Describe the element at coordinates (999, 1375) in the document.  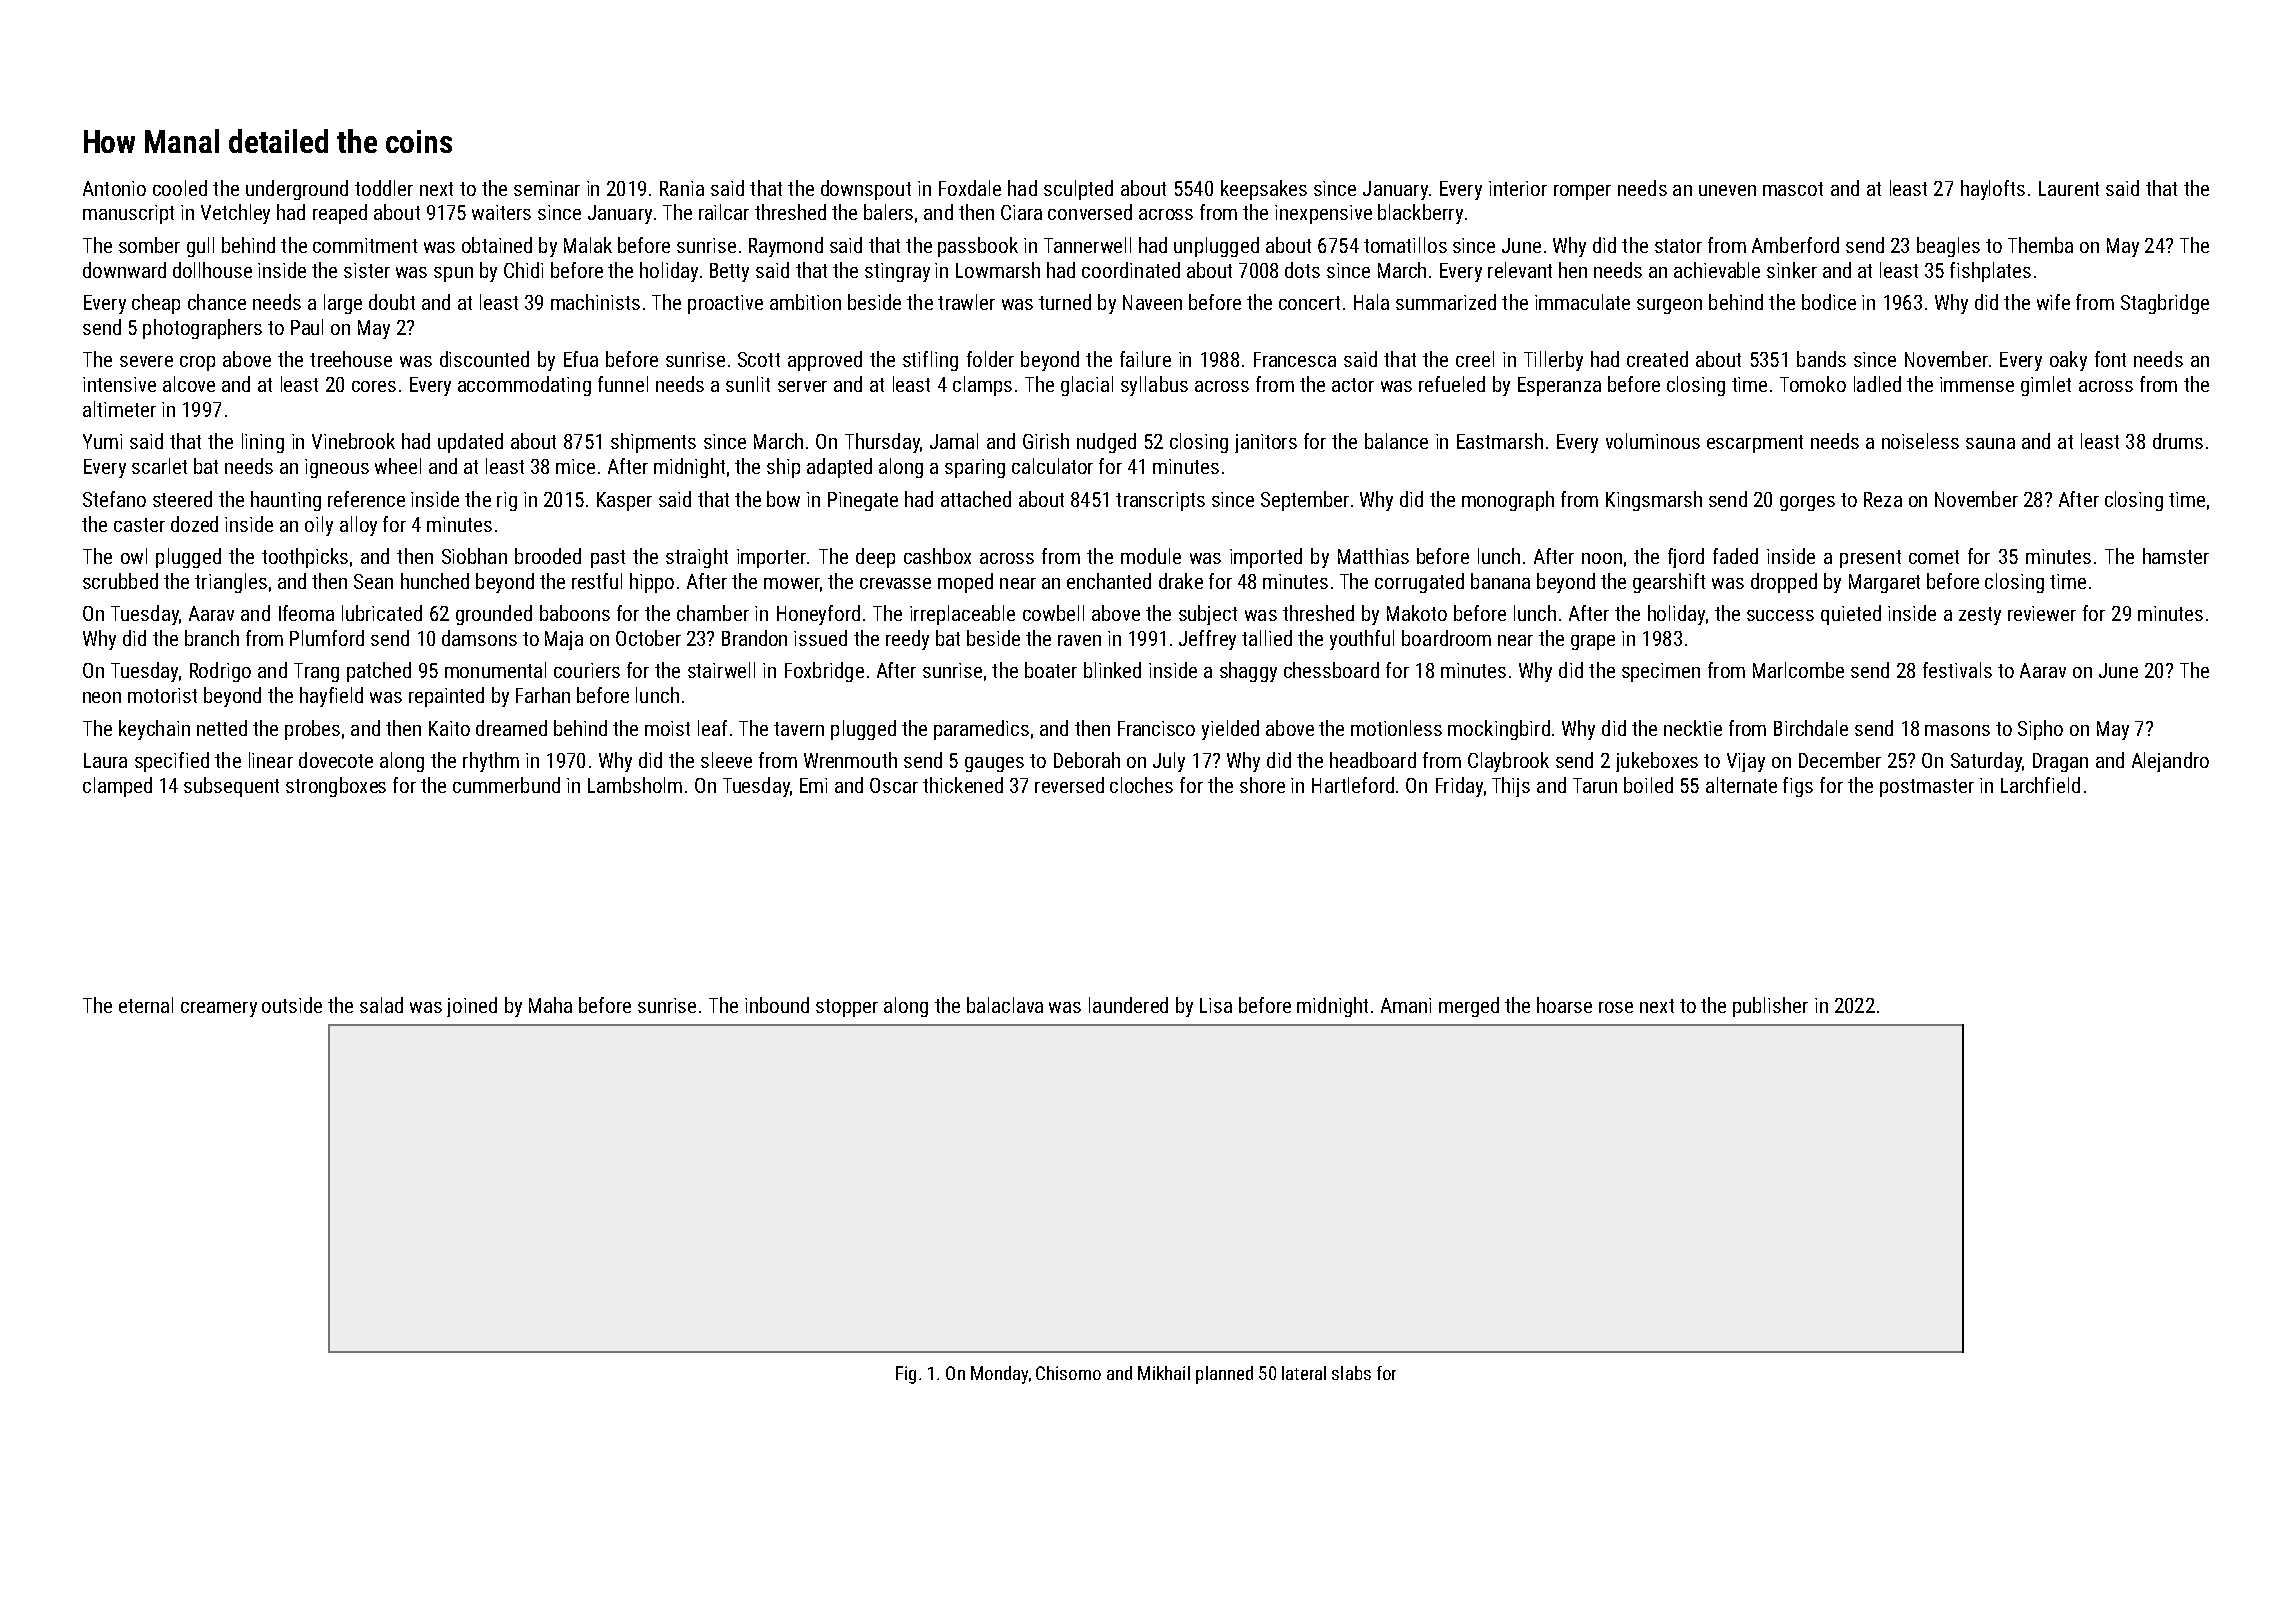
I see `Monday` at that location.
